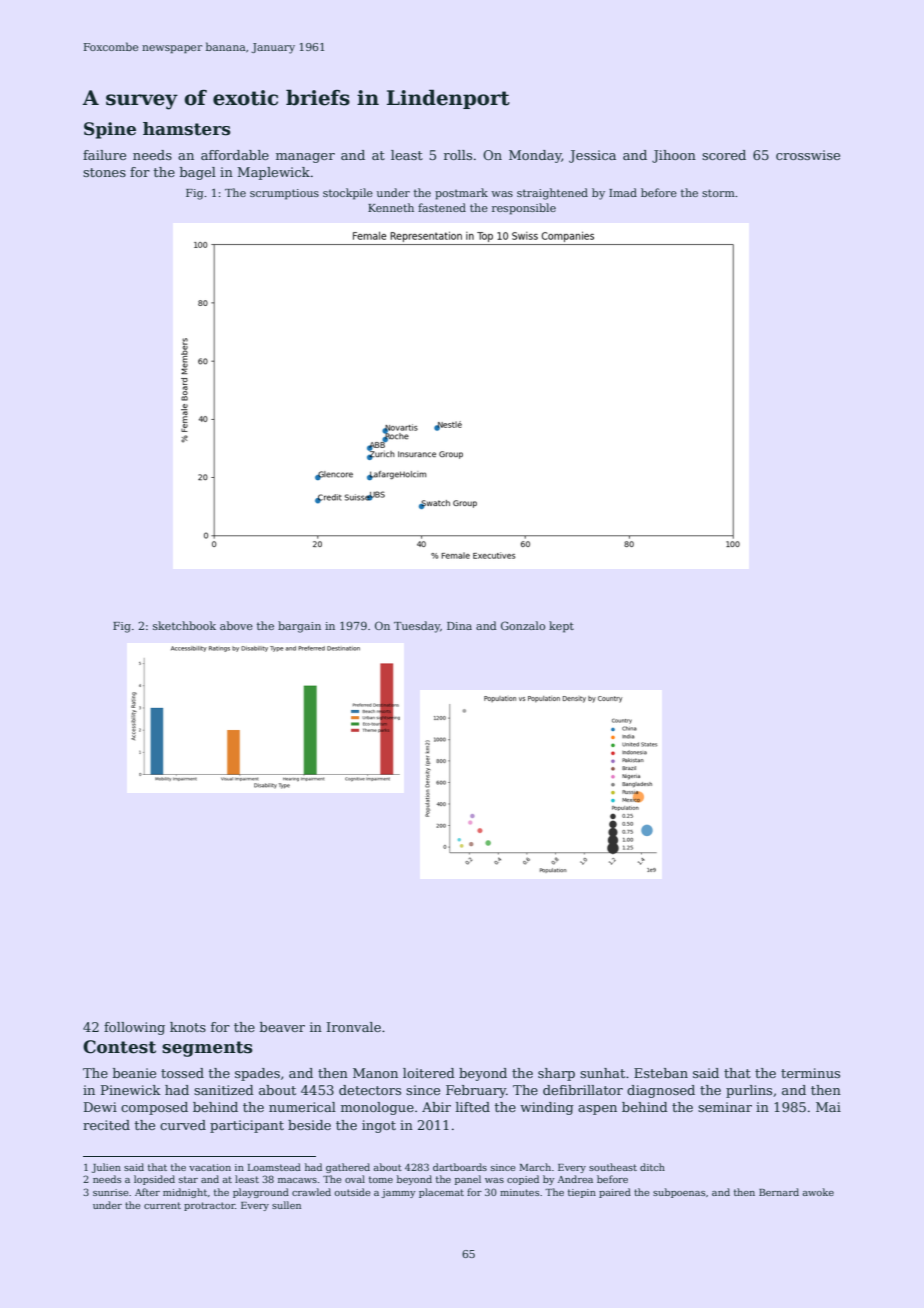 The image size is (924, 1308). I want to click on Esteban, so click(661, 1073).
